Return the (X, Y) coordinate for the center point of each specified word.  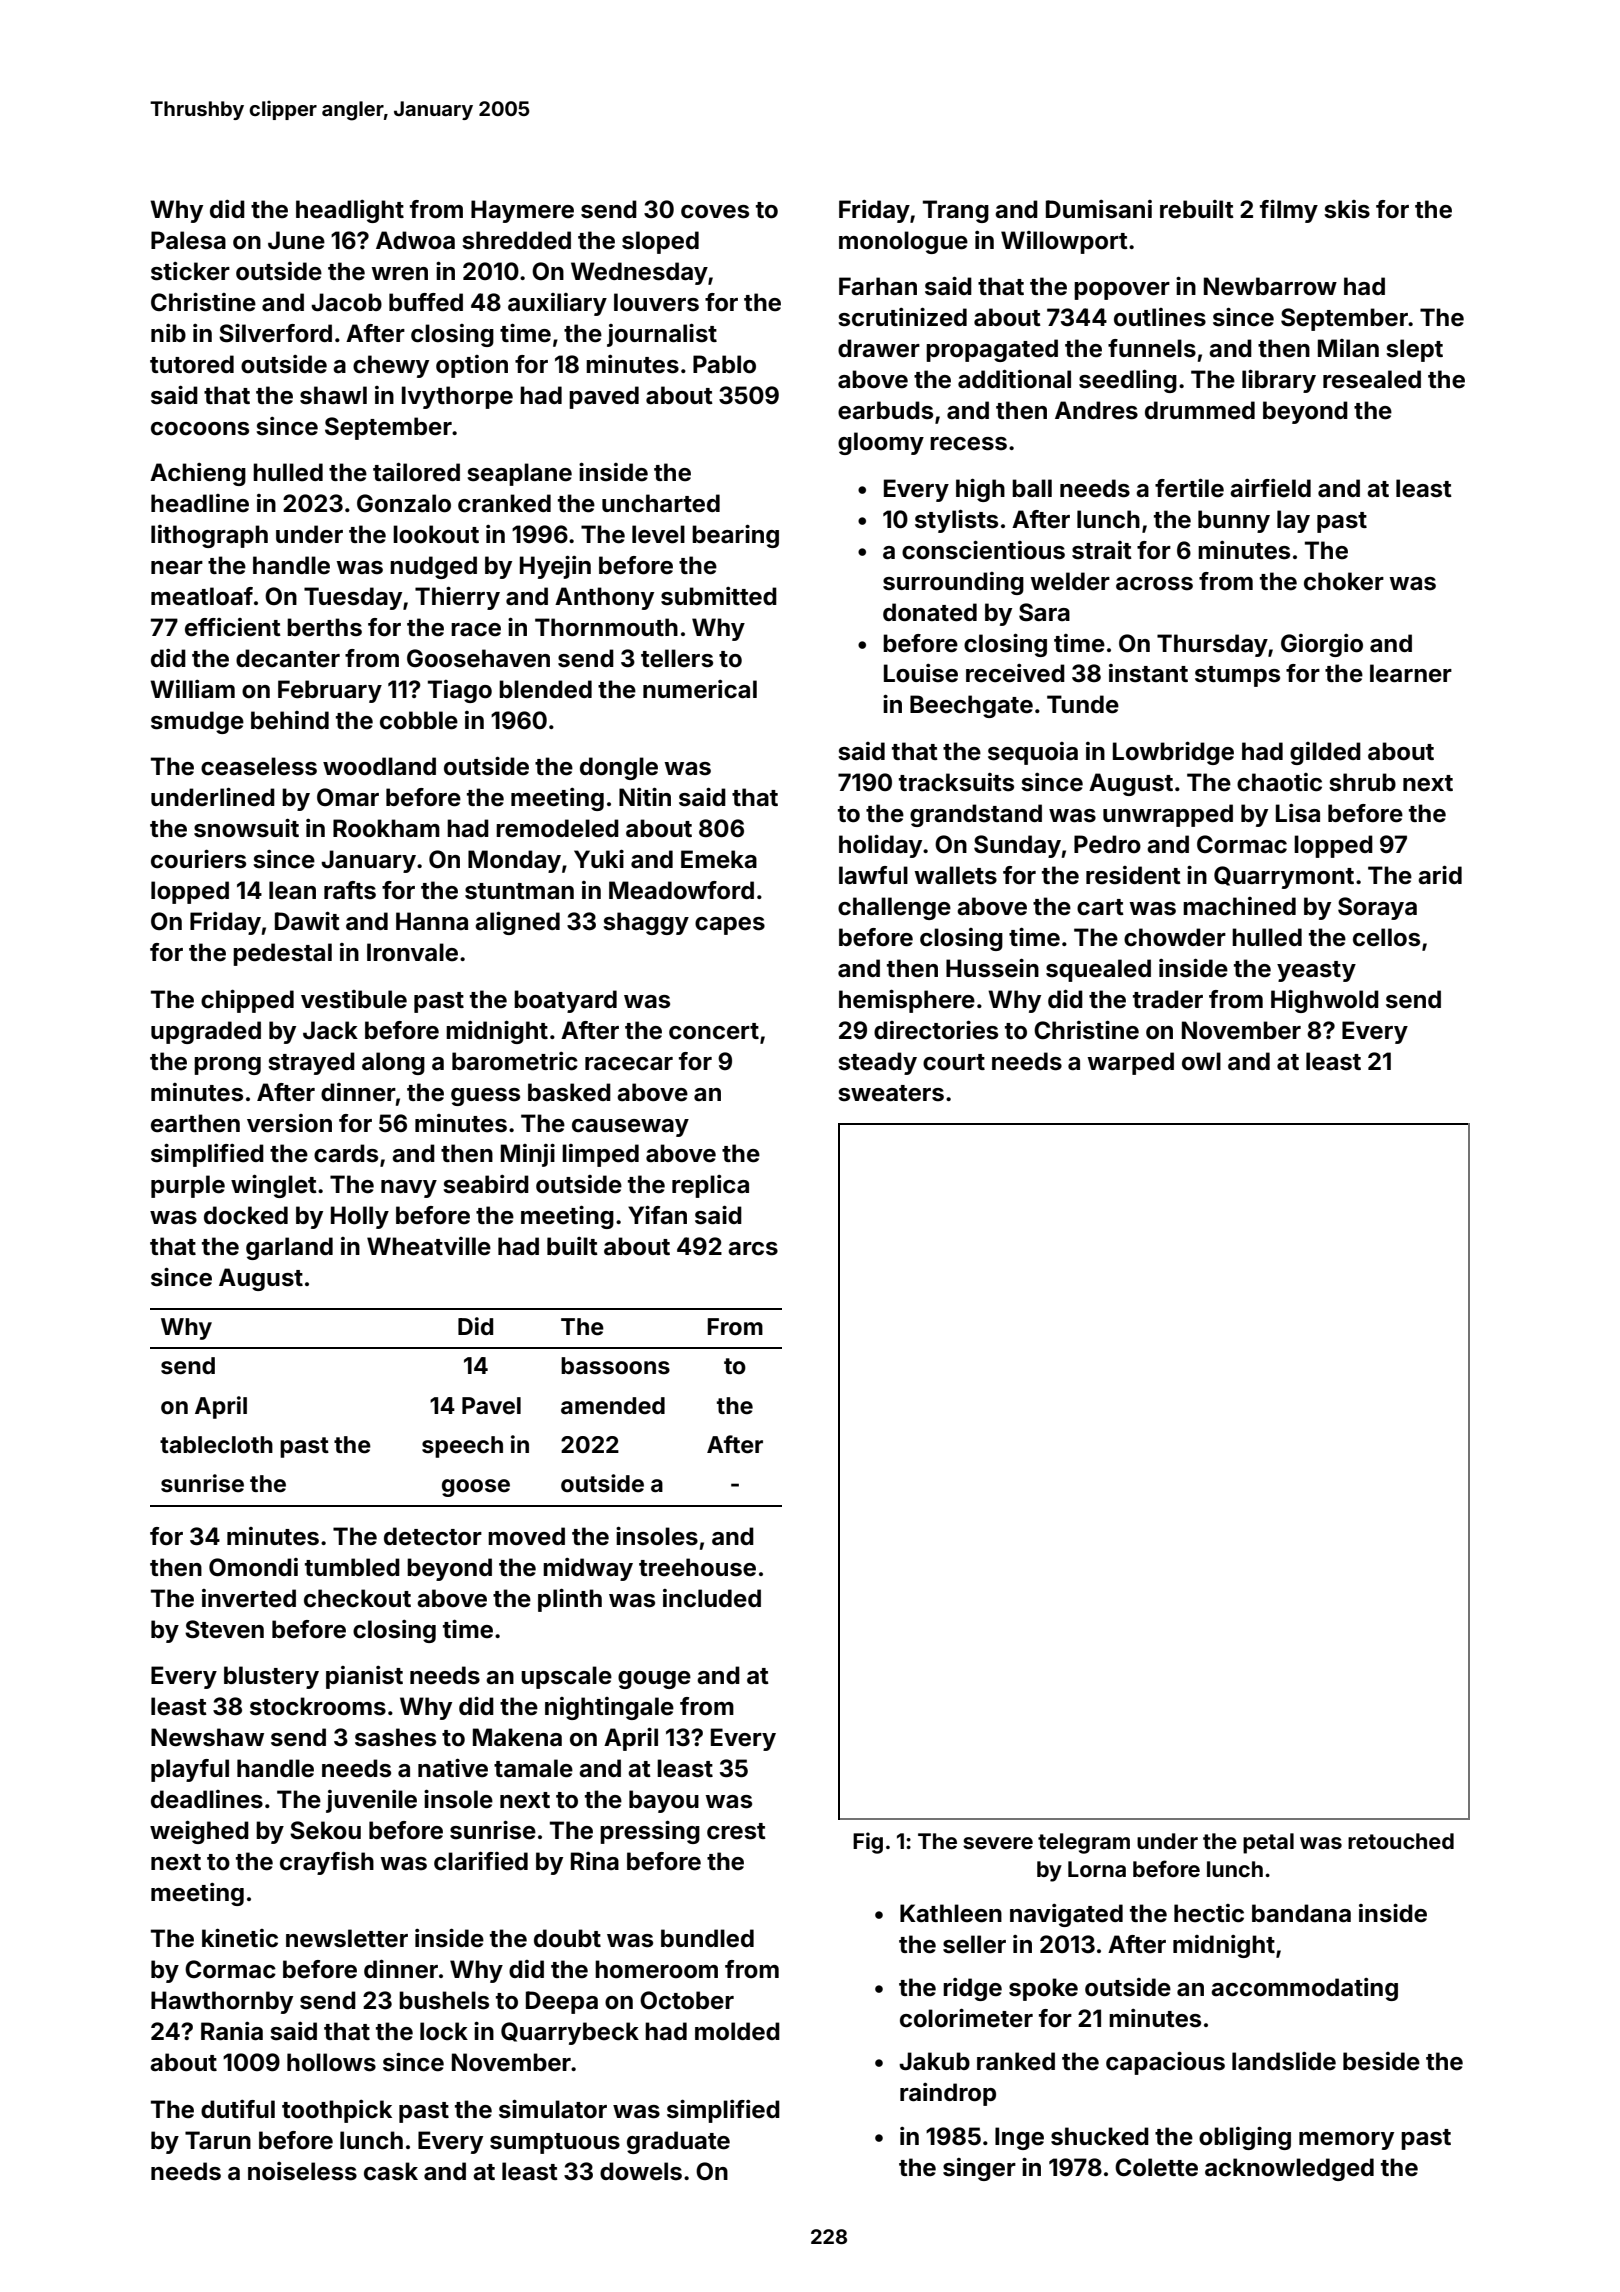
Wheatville (429, 1246)
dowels (641, 2171)
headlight (350, 211)
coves (715, 212)
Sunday (1017, 846)
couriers (198, 859)
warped (1130, 1063)
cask (391, 2171)
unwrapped (1168, 815)
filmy (1289, 211)
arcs (753, 1249)
